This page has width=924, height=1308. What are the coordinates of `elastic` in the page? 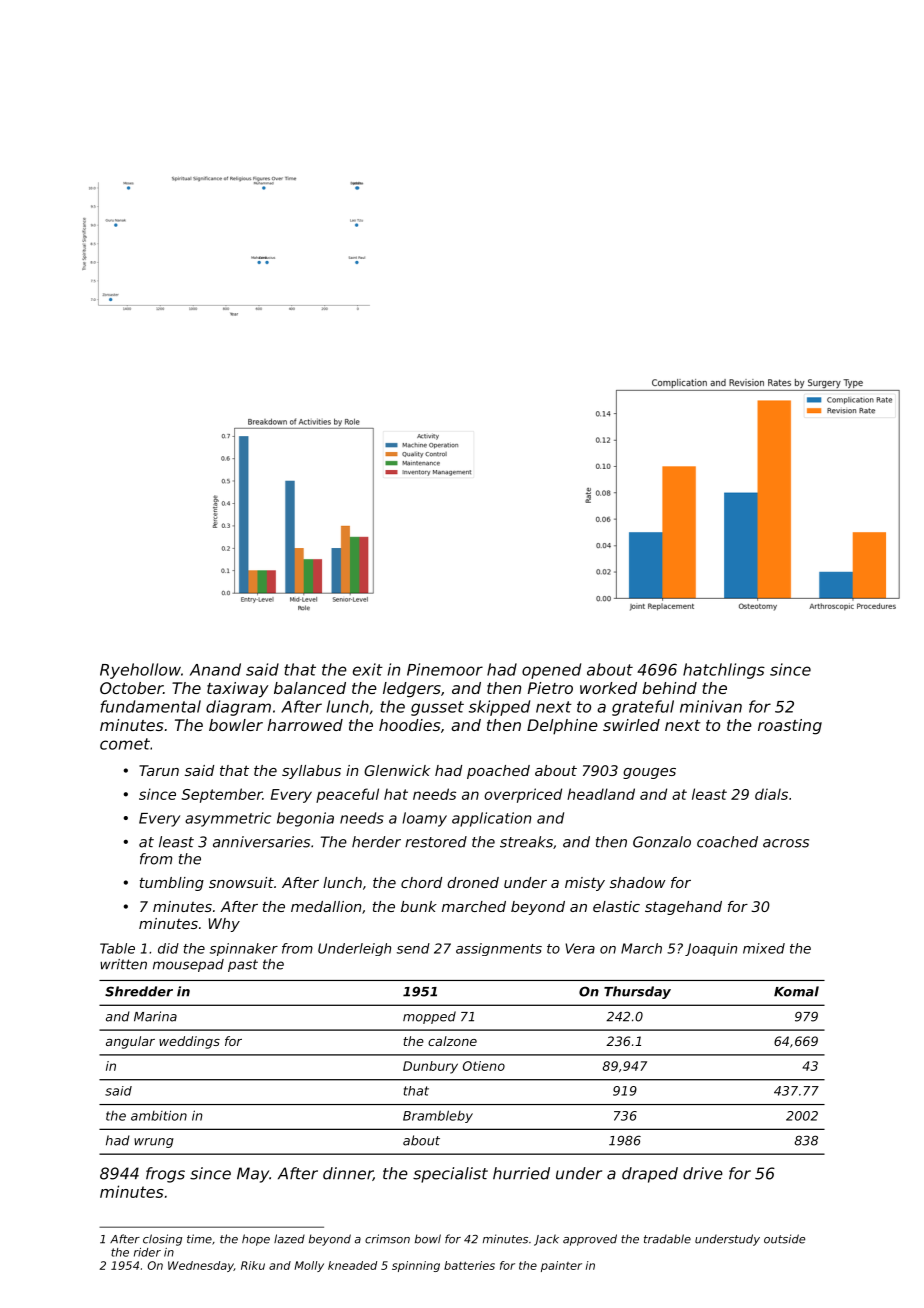 It's located at (616, 906).
